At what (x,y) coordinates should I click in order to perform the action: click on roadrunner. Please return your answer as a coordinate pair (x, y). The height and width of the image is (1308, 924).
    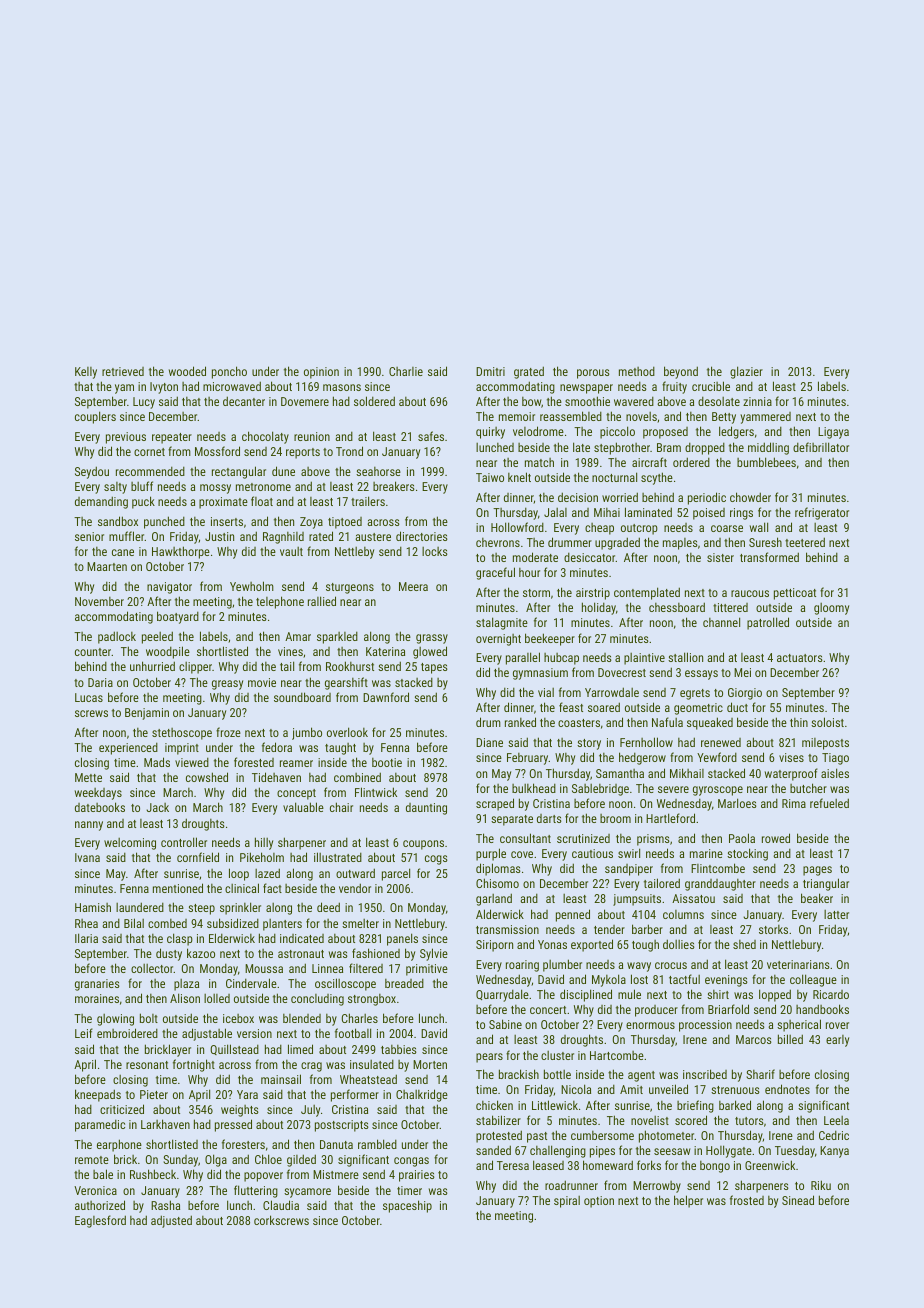
    Looking at the image, I should click on (571, 1185).
